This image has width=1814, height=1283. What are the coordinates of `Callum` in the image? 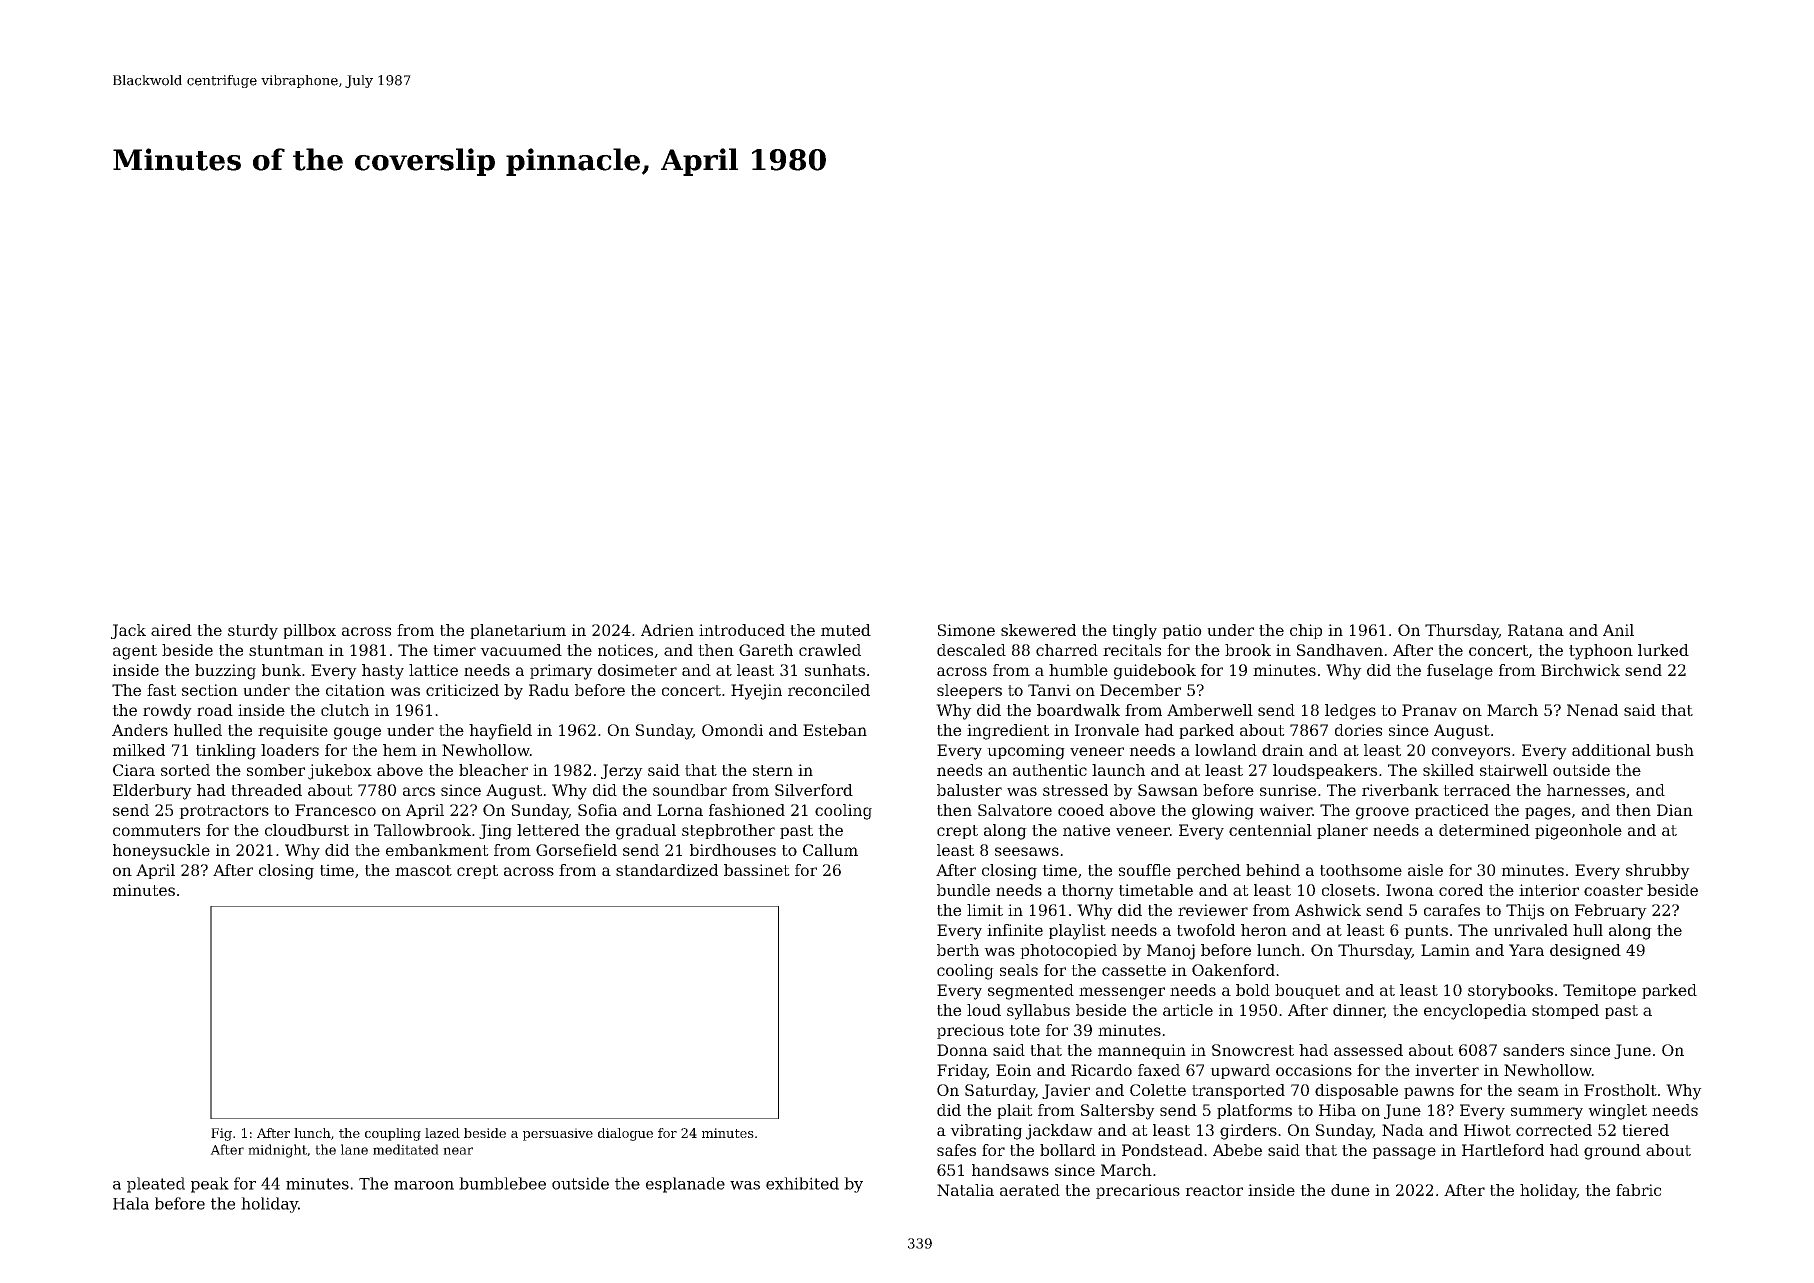 It's located at (830, 850).
